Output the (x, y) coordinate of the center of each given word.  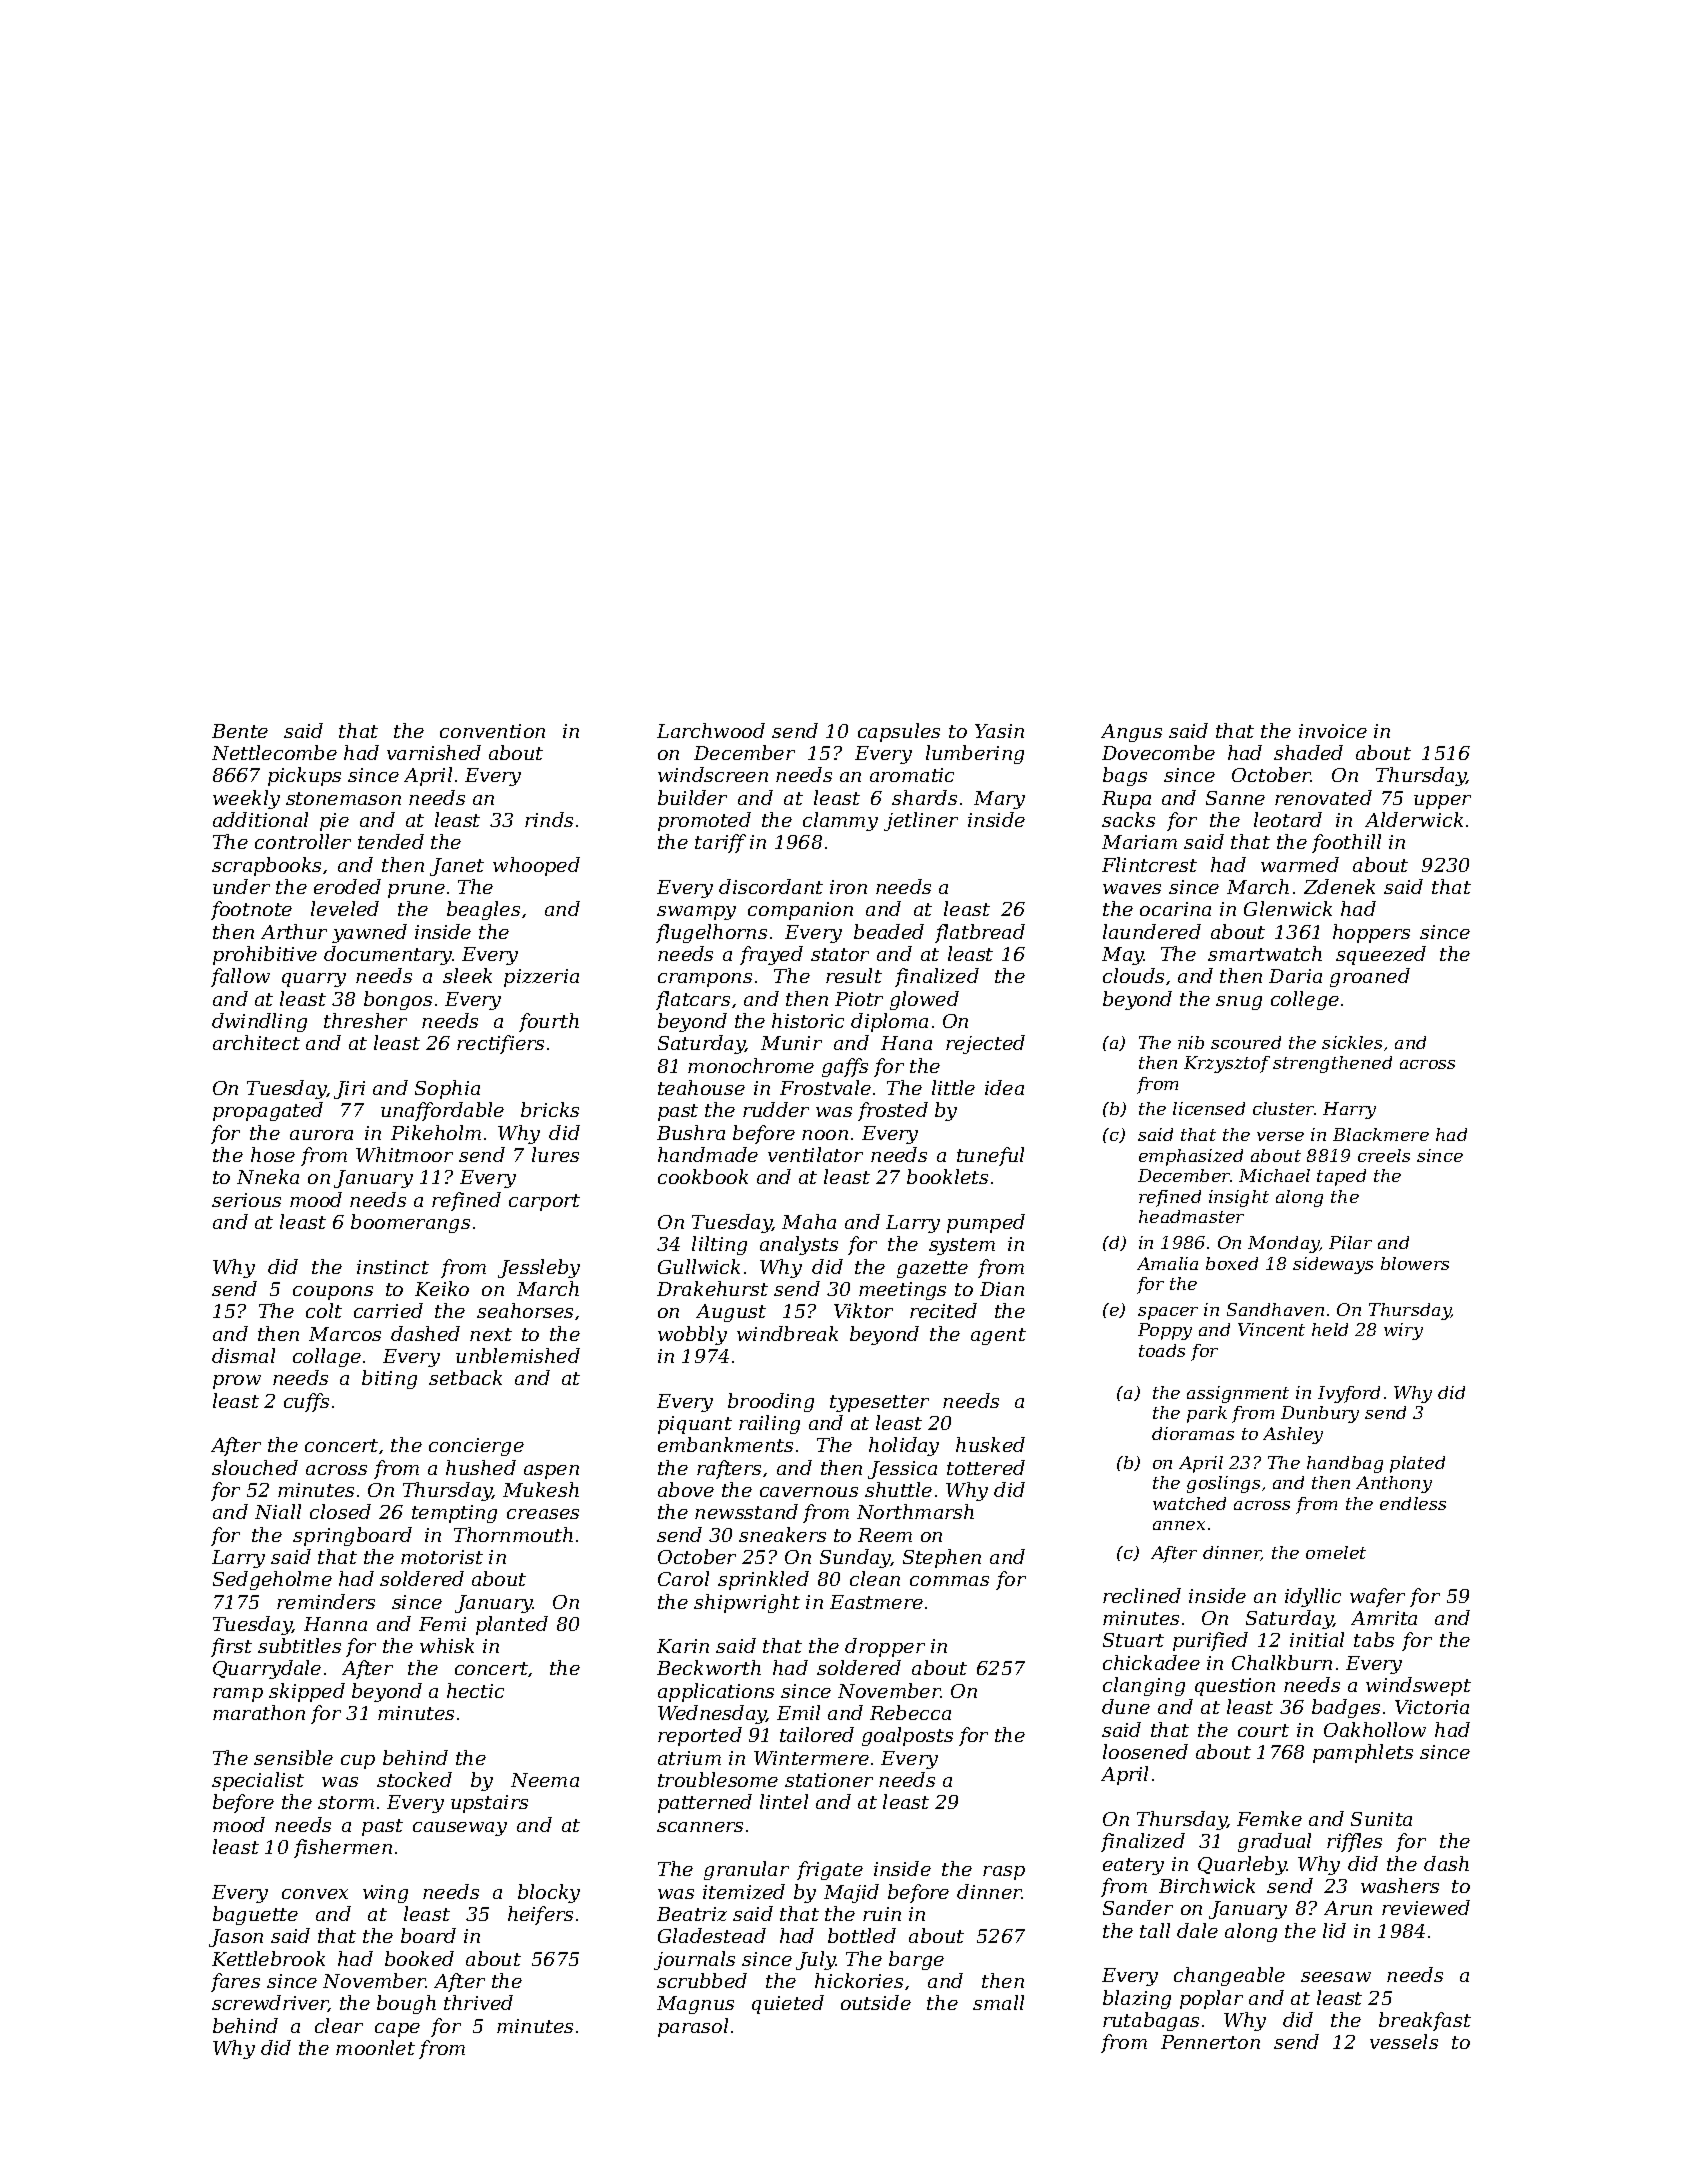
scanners (700, 1827)
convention (492, 731)
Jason (236, 1938)
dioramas (1193, 1433)
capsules (899, 732)
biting (389, 1379)
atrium (689, 1758)
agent (998, 1336)
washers (1400, 1885)
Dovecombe (1158, 752)
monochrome (751, 1065)
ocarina (1175, 909)
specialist (258, 1781)
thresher (365, 1020)
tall (1155, 1930)
